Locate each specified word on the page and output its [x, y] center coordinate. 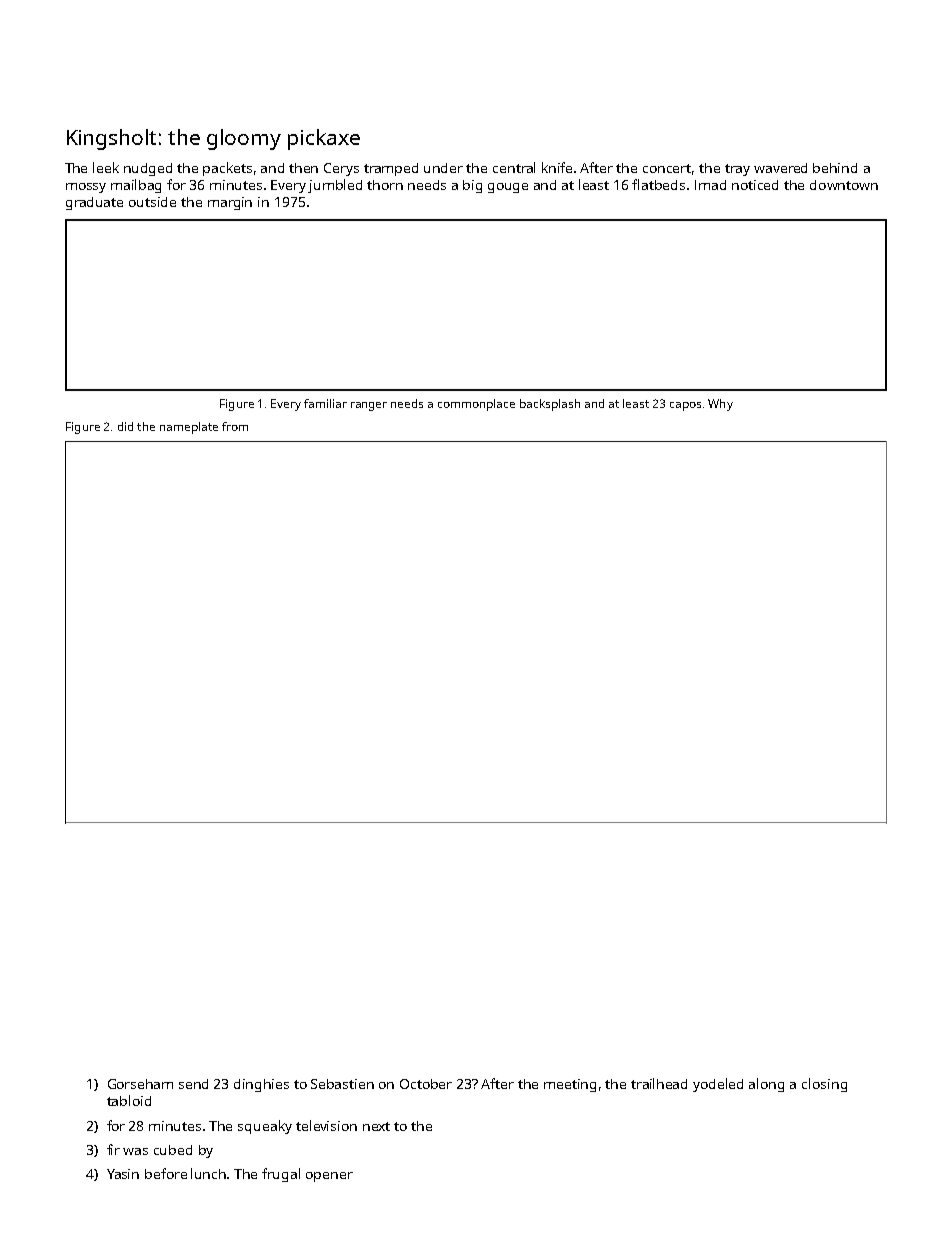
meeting [570, 1085]
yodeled [718, 1085]
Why [720, 405]
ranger [369, 406]
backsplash [550, 405]
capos [685, 406]
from [235, 426]
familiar [325, 403]
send [193, 1084]
